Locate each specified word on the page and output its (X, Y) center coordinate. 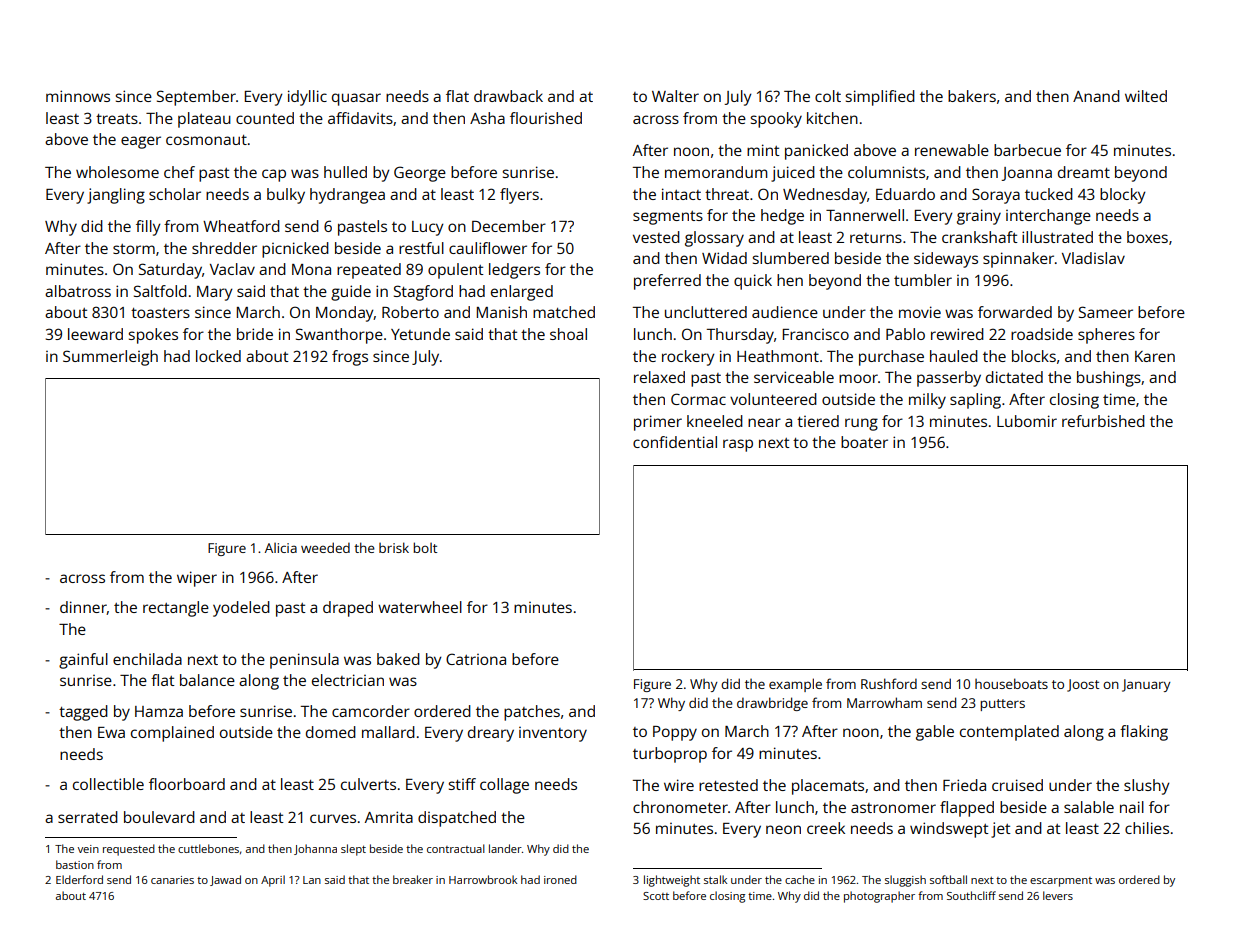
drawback (508, 96)
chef (179, 172)
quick (753, 282)
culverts (368, 784)
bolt (425, 547)
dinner (83, 608)
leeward (95, 334)
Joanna (1026, 174)
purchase (891, 358)
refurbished (1103, 421)
